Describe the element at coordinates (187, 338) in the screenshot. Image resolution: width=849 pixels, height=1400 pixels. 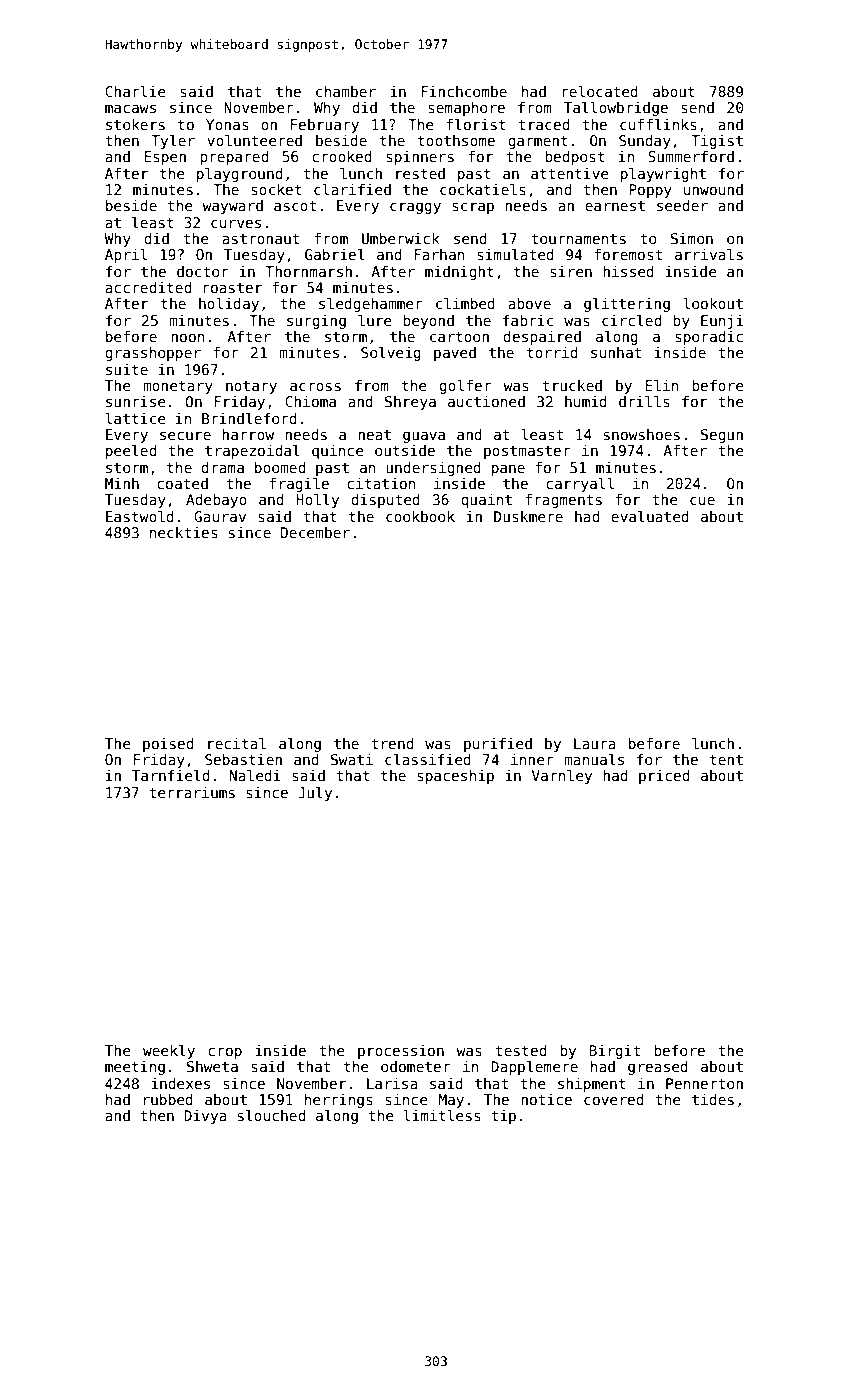
I see `noon` at that location.
